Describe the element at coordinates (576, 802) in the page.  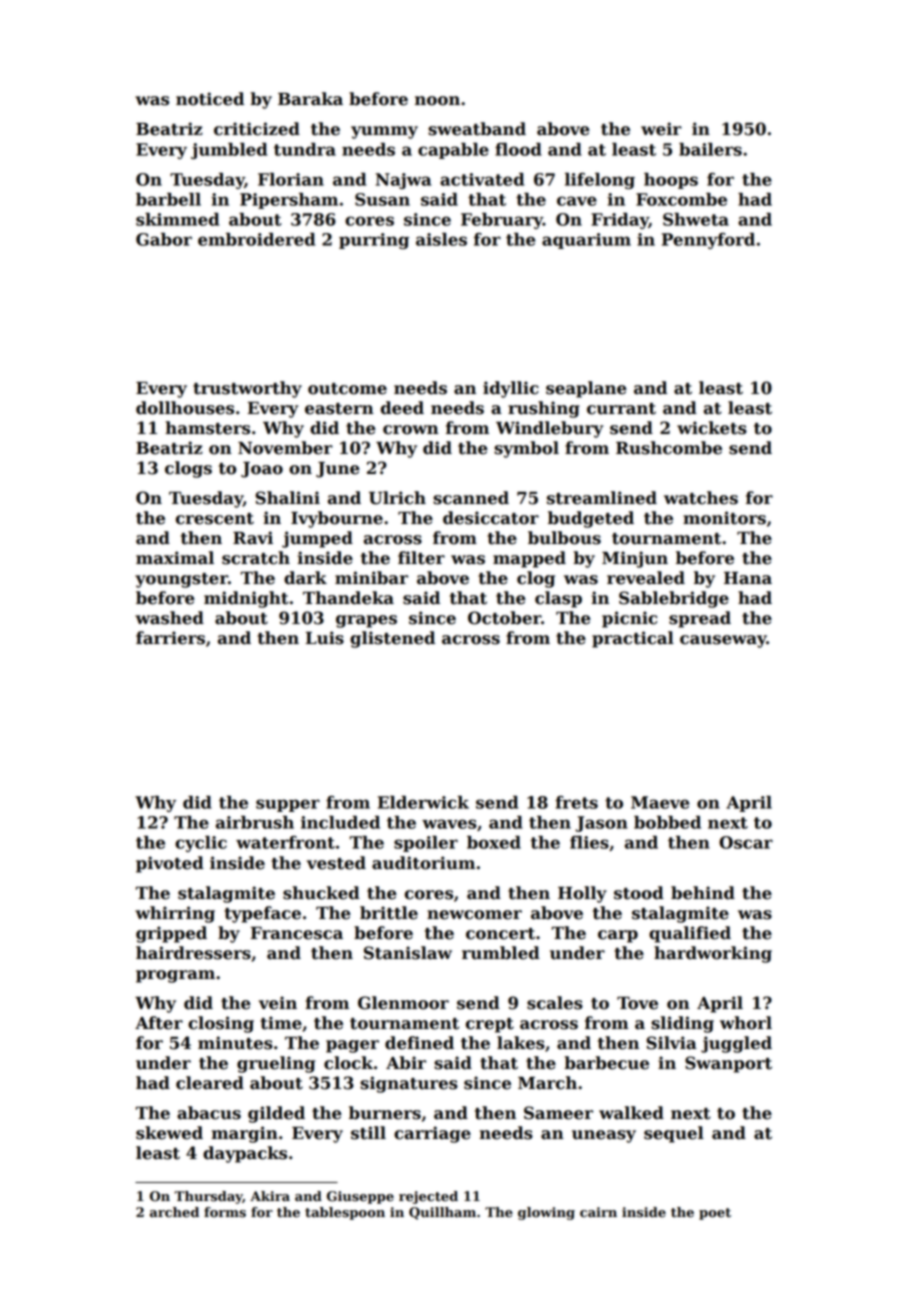
I see `frets` at that location.
